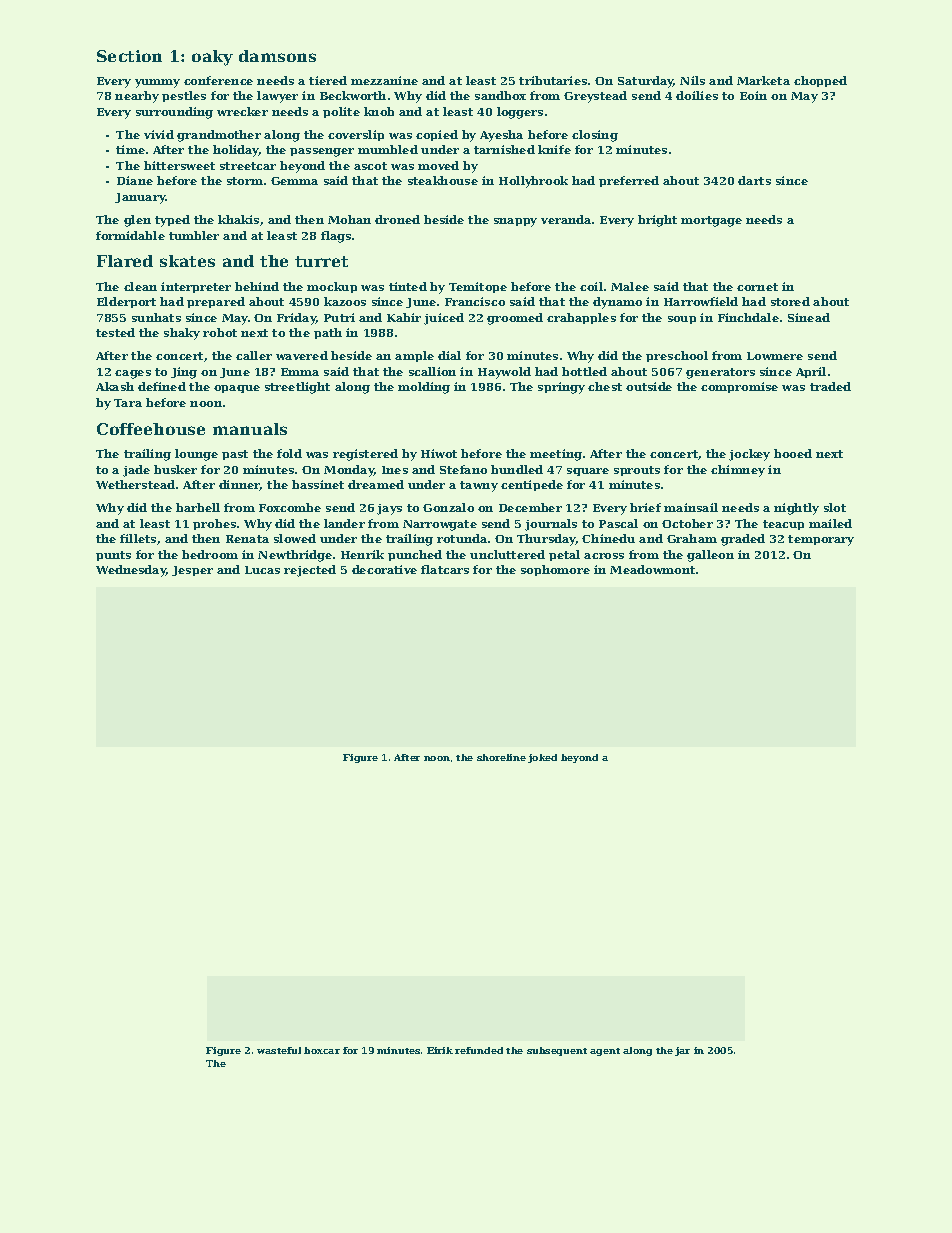 This image has width=952, height=1233. Describe the element at coordinates (542, 758) in the image. I see `joked` at that location.
